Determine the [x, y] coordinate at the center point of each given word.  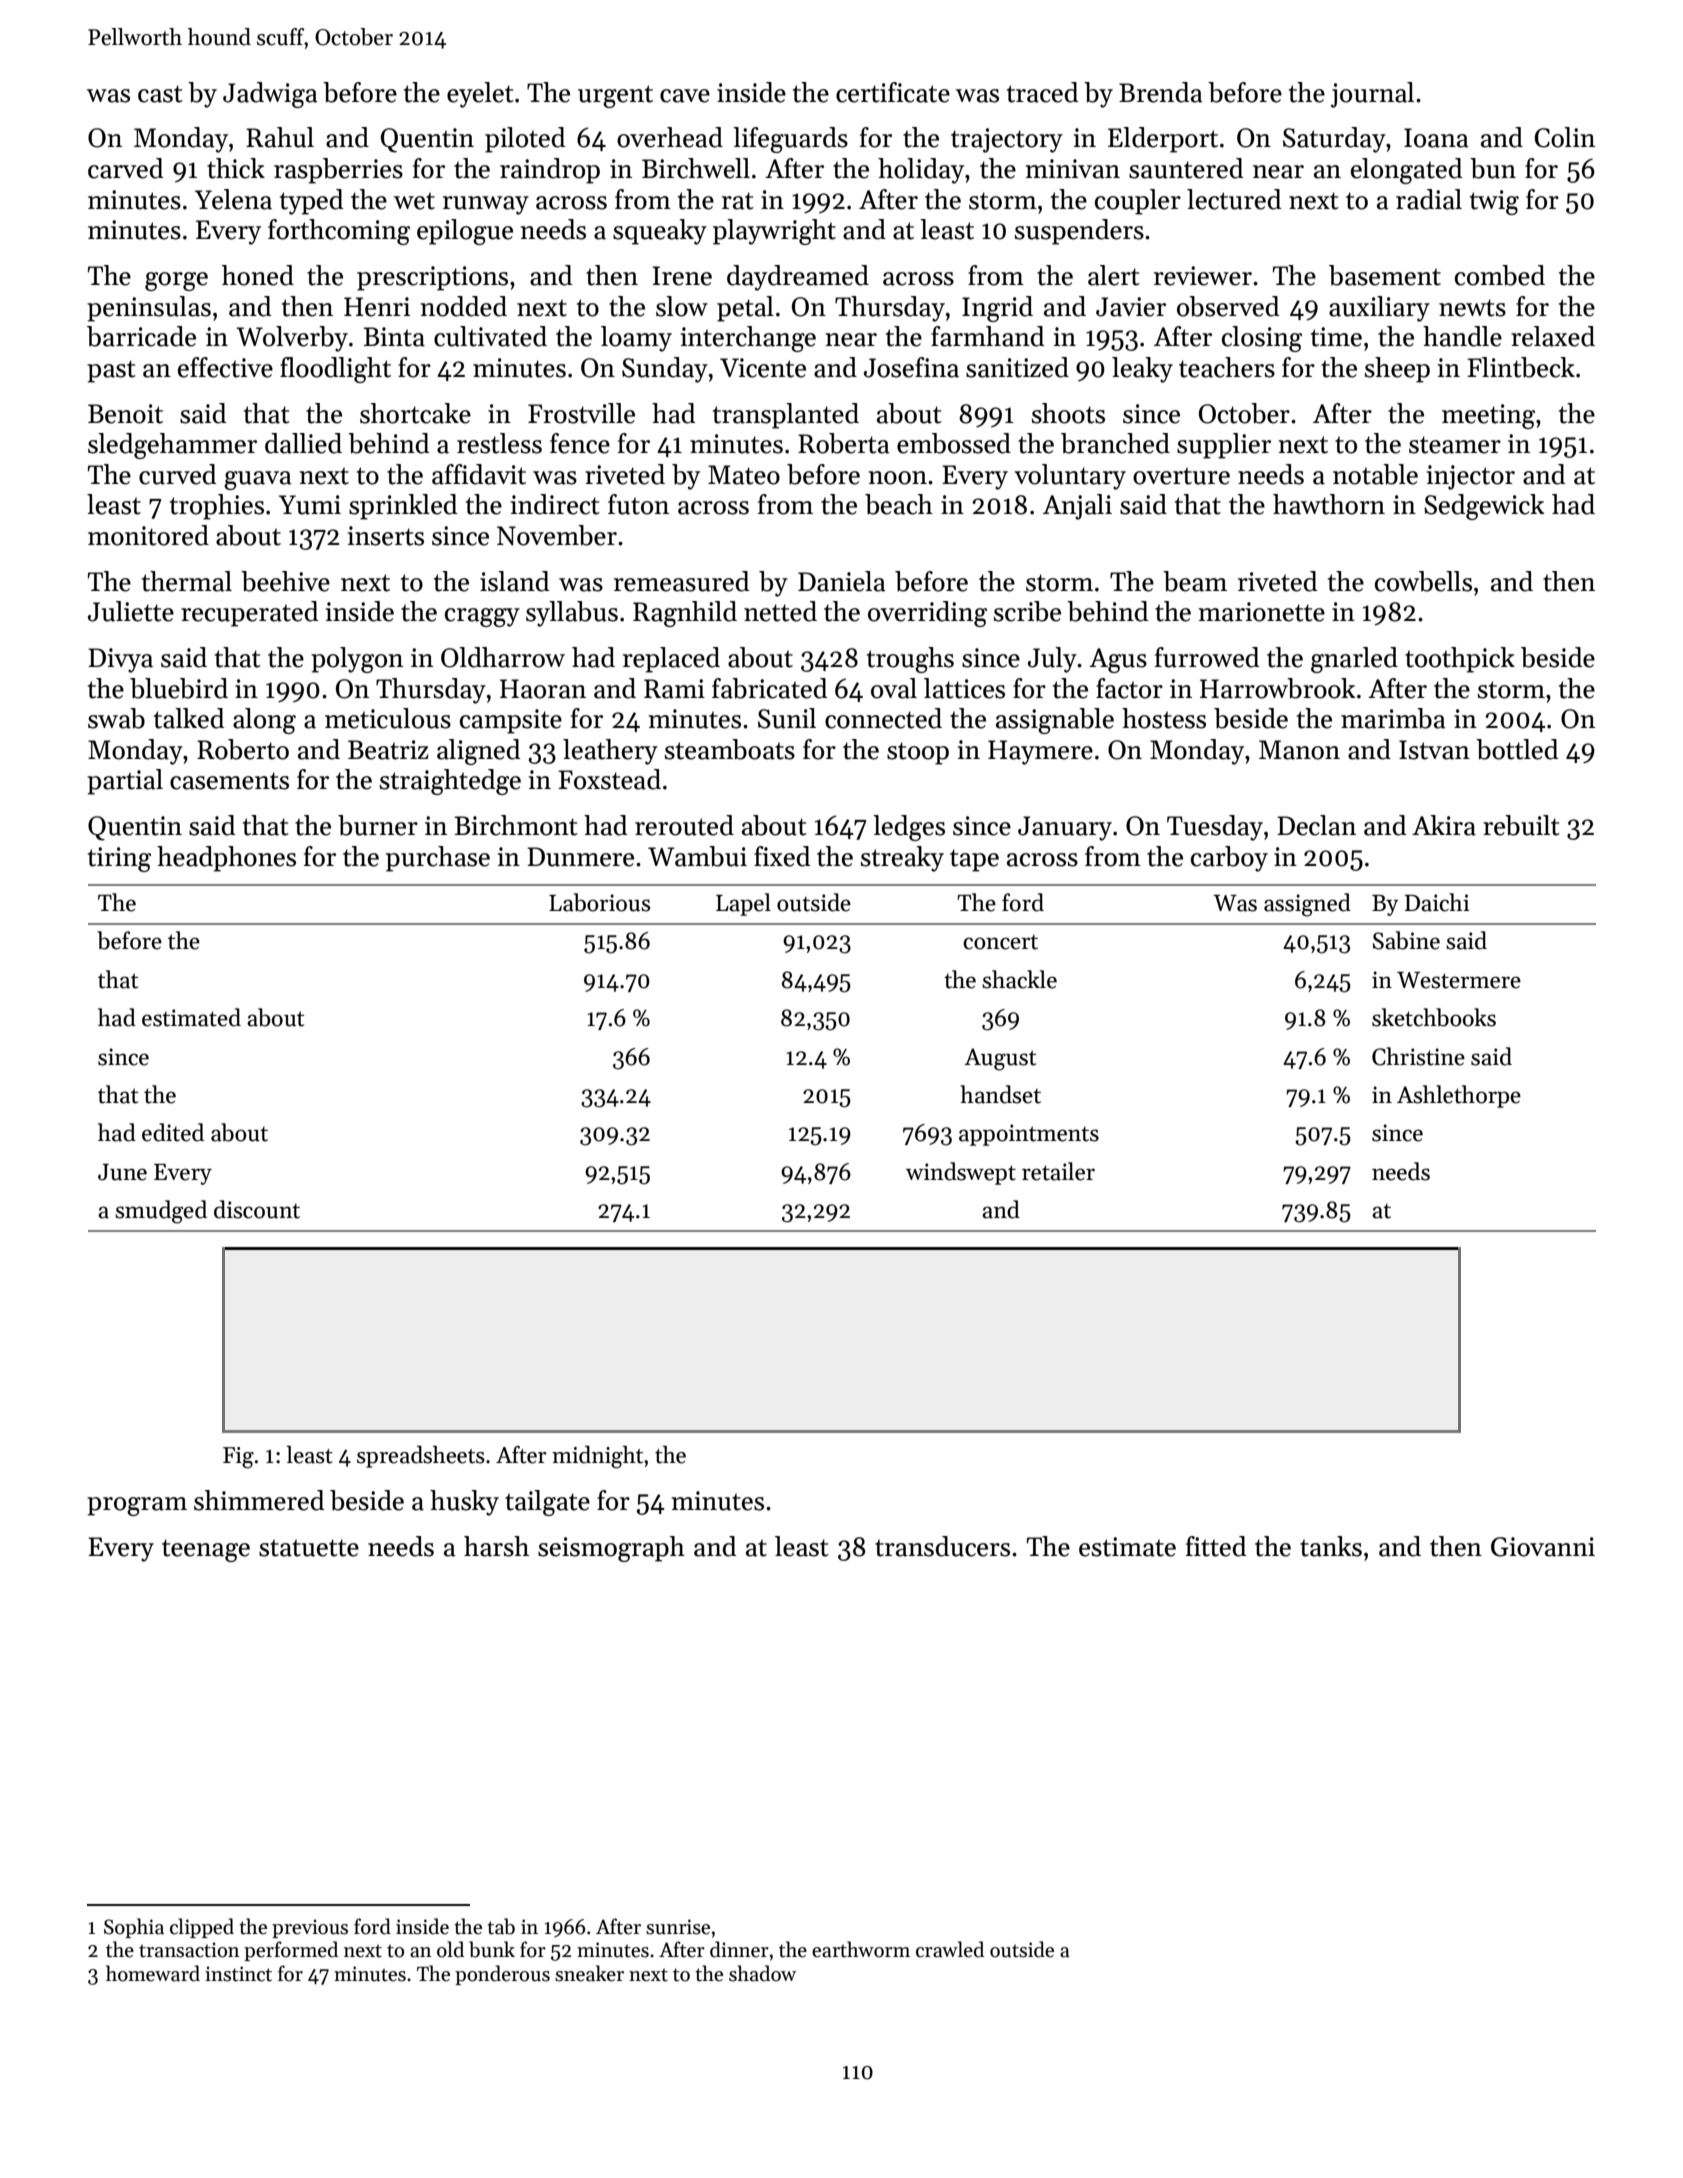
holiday [921, 171]
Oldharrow [503, 657]
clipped [202, 1928]
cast [160, 94]
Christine [1418, 1056]
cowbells [1423, 581]
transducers [942, 1546]
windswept [961, 1173]
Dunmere [580, 857]
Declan [1316, 825]
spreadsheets [421, 1457]
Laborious [599, 902]
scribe [1027, 611]
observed [1228, 306]
